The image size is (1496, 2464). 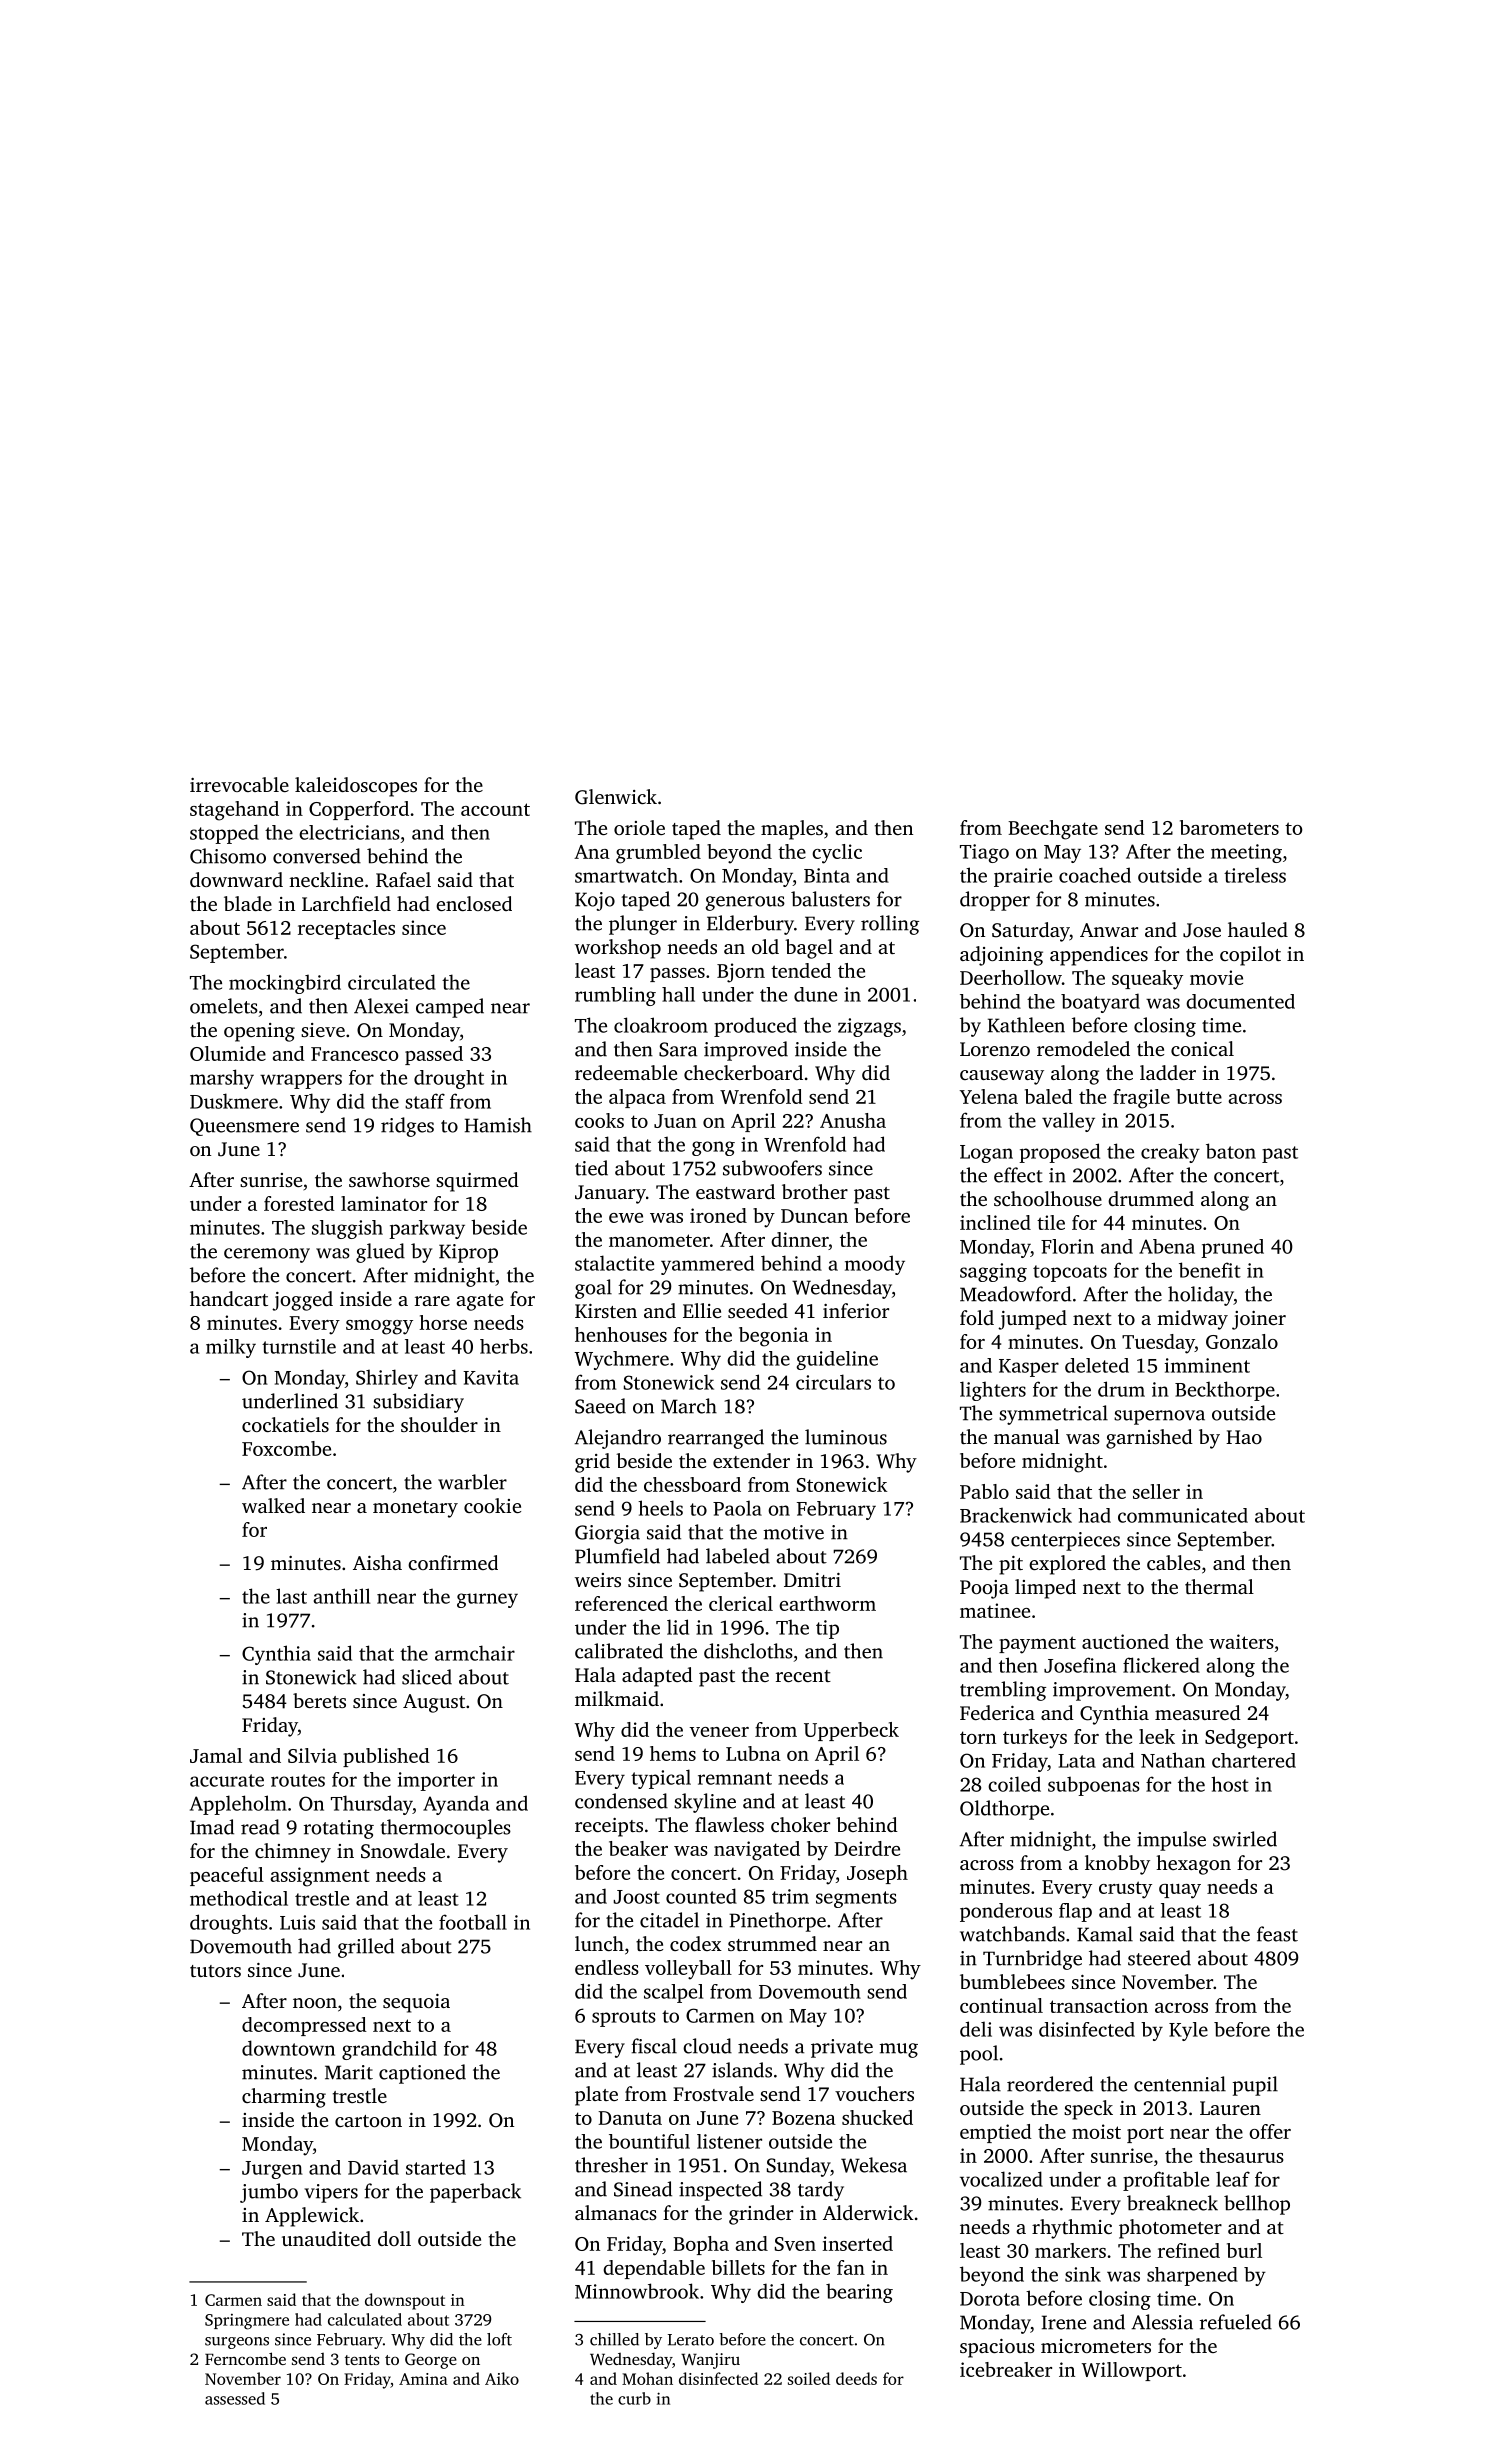 I want to click on sprouts, so click(x=624, y=2018).
